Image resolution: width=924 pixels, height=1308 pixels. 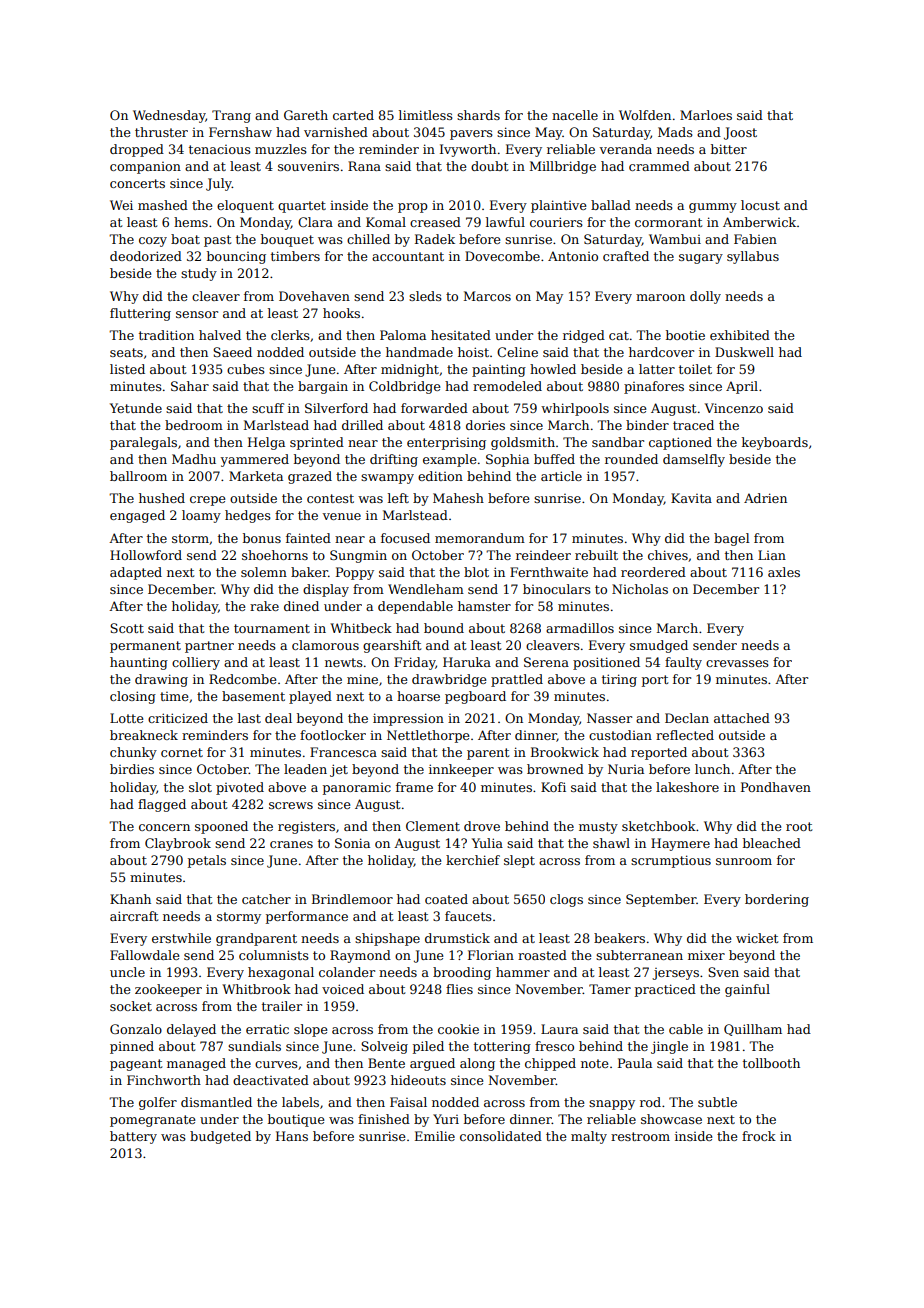 I want to click on Wednesday, so click(x=169, y=116).
